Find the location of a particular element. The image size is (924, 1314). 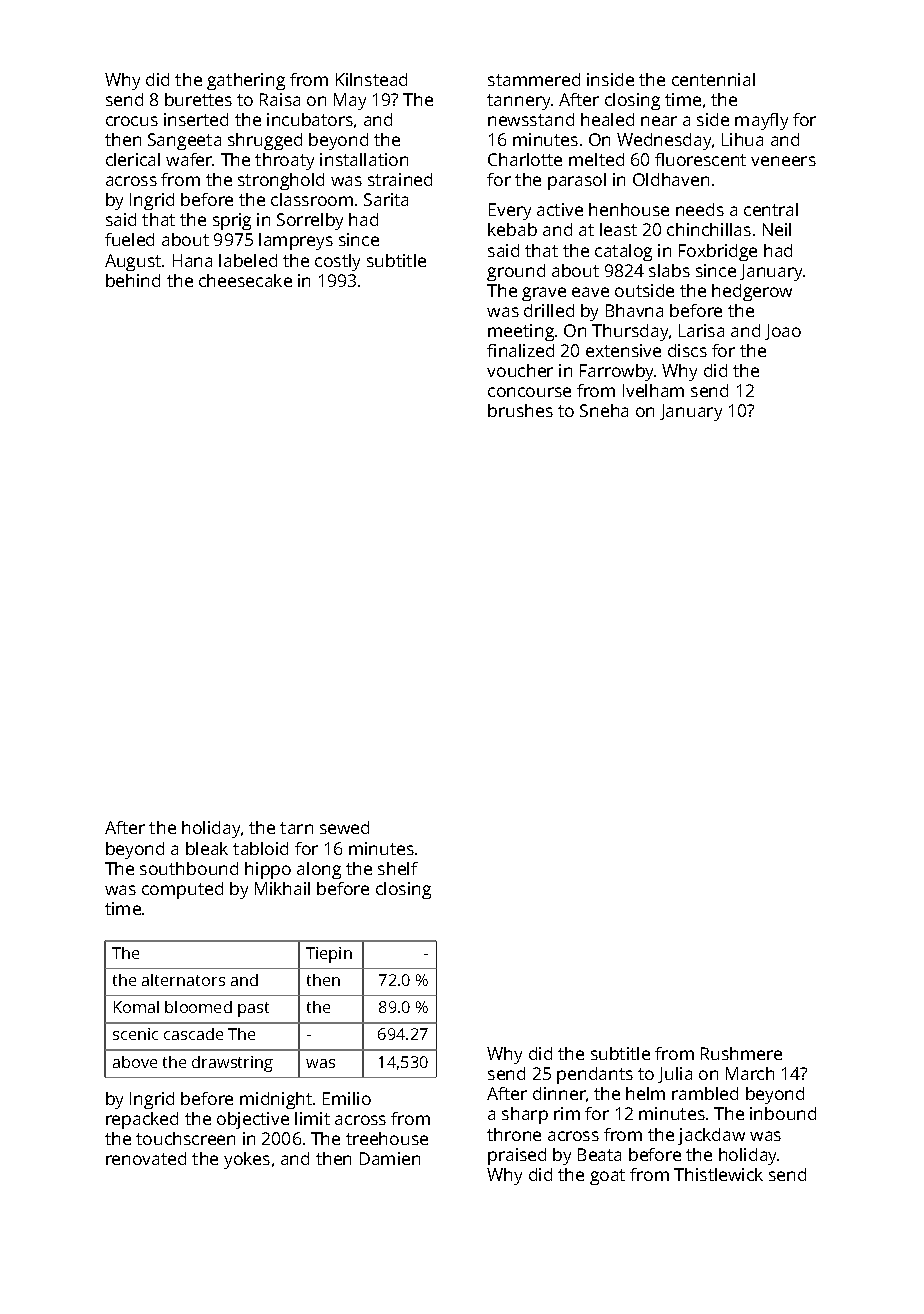

yokes is located at coordinates (247, 1160).
